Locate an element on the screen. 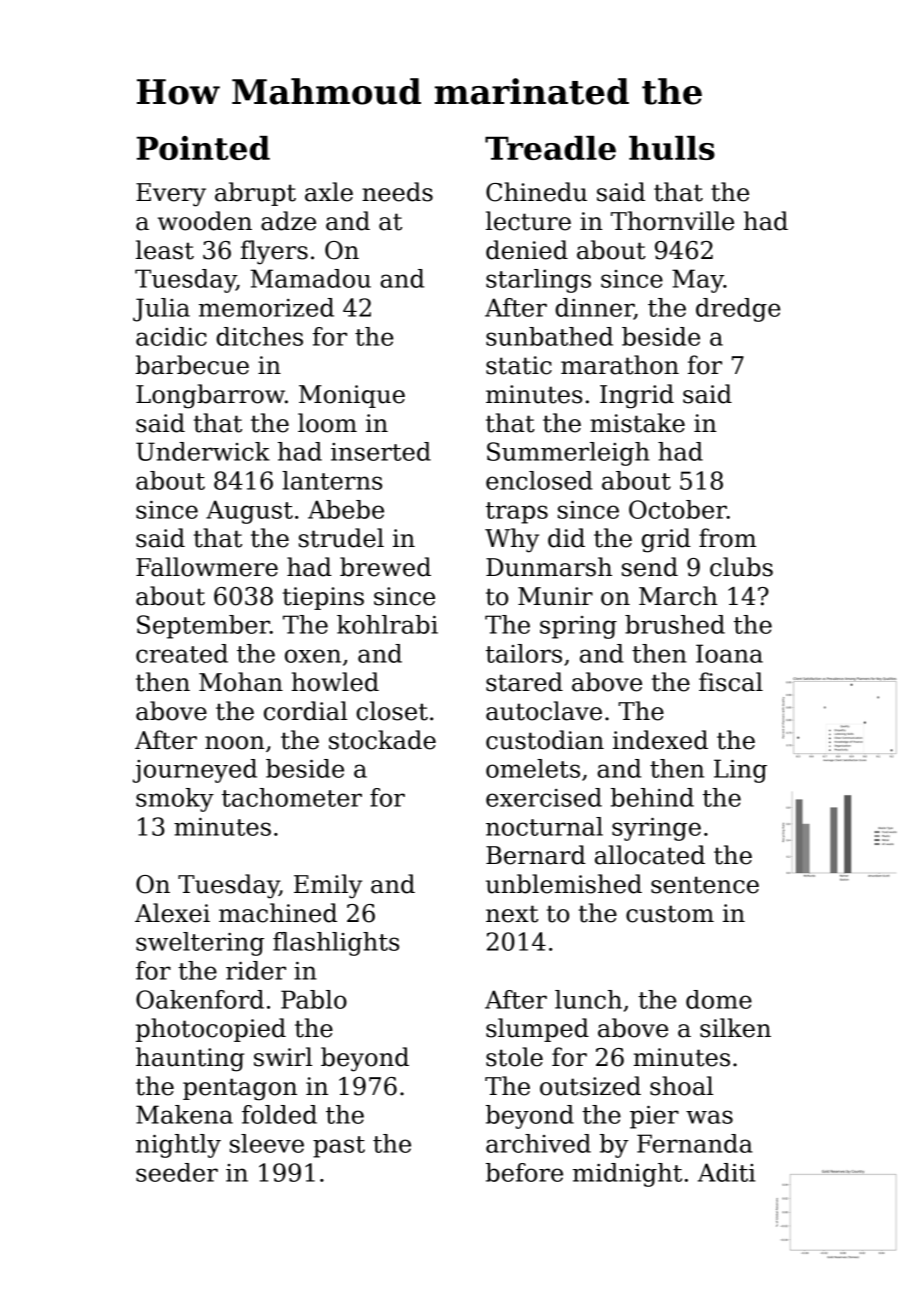  hulls is located at coordinates (672, 148).
